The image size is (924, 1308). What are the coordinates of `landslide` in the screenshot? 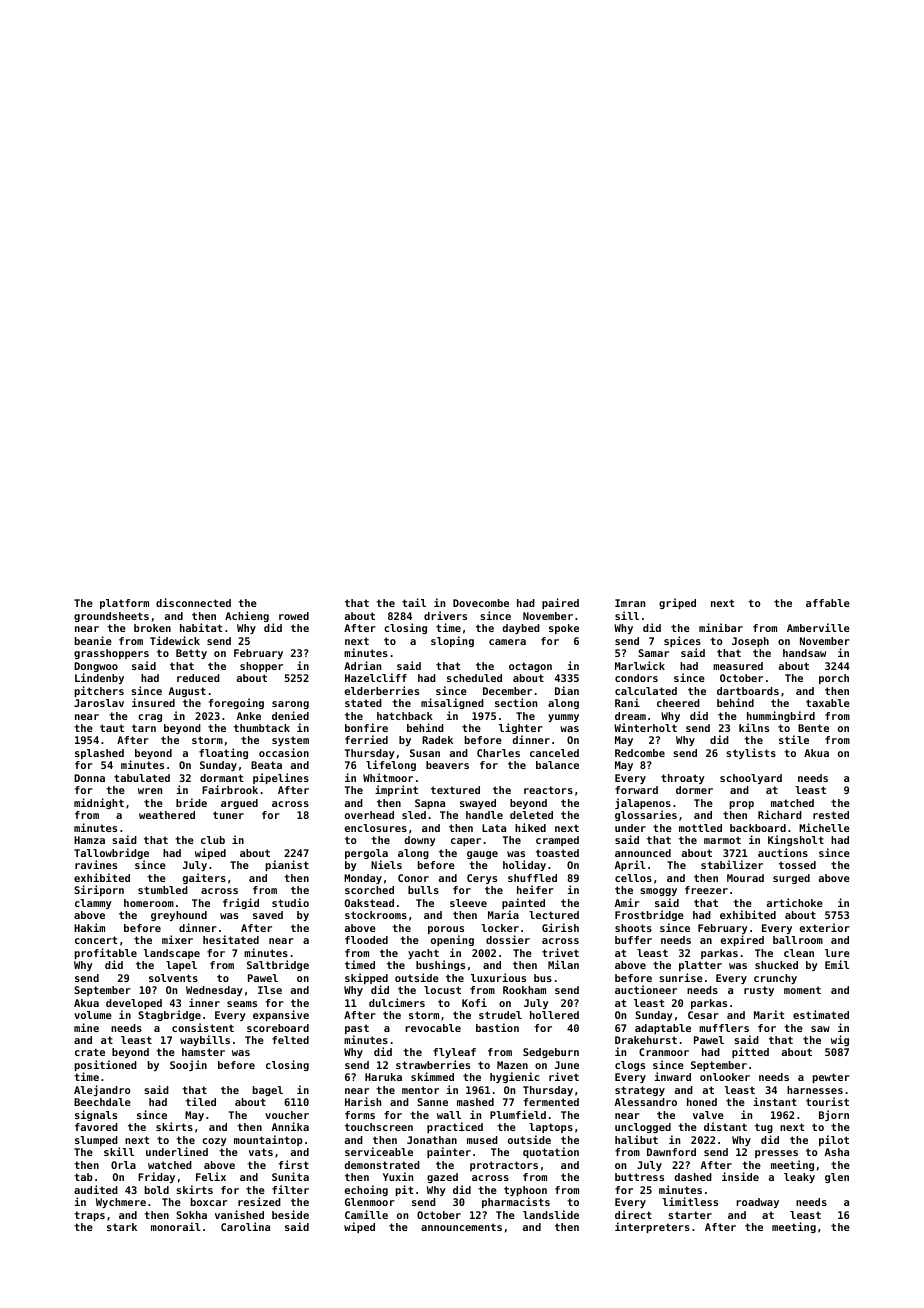 It's located at (551, 1214).
